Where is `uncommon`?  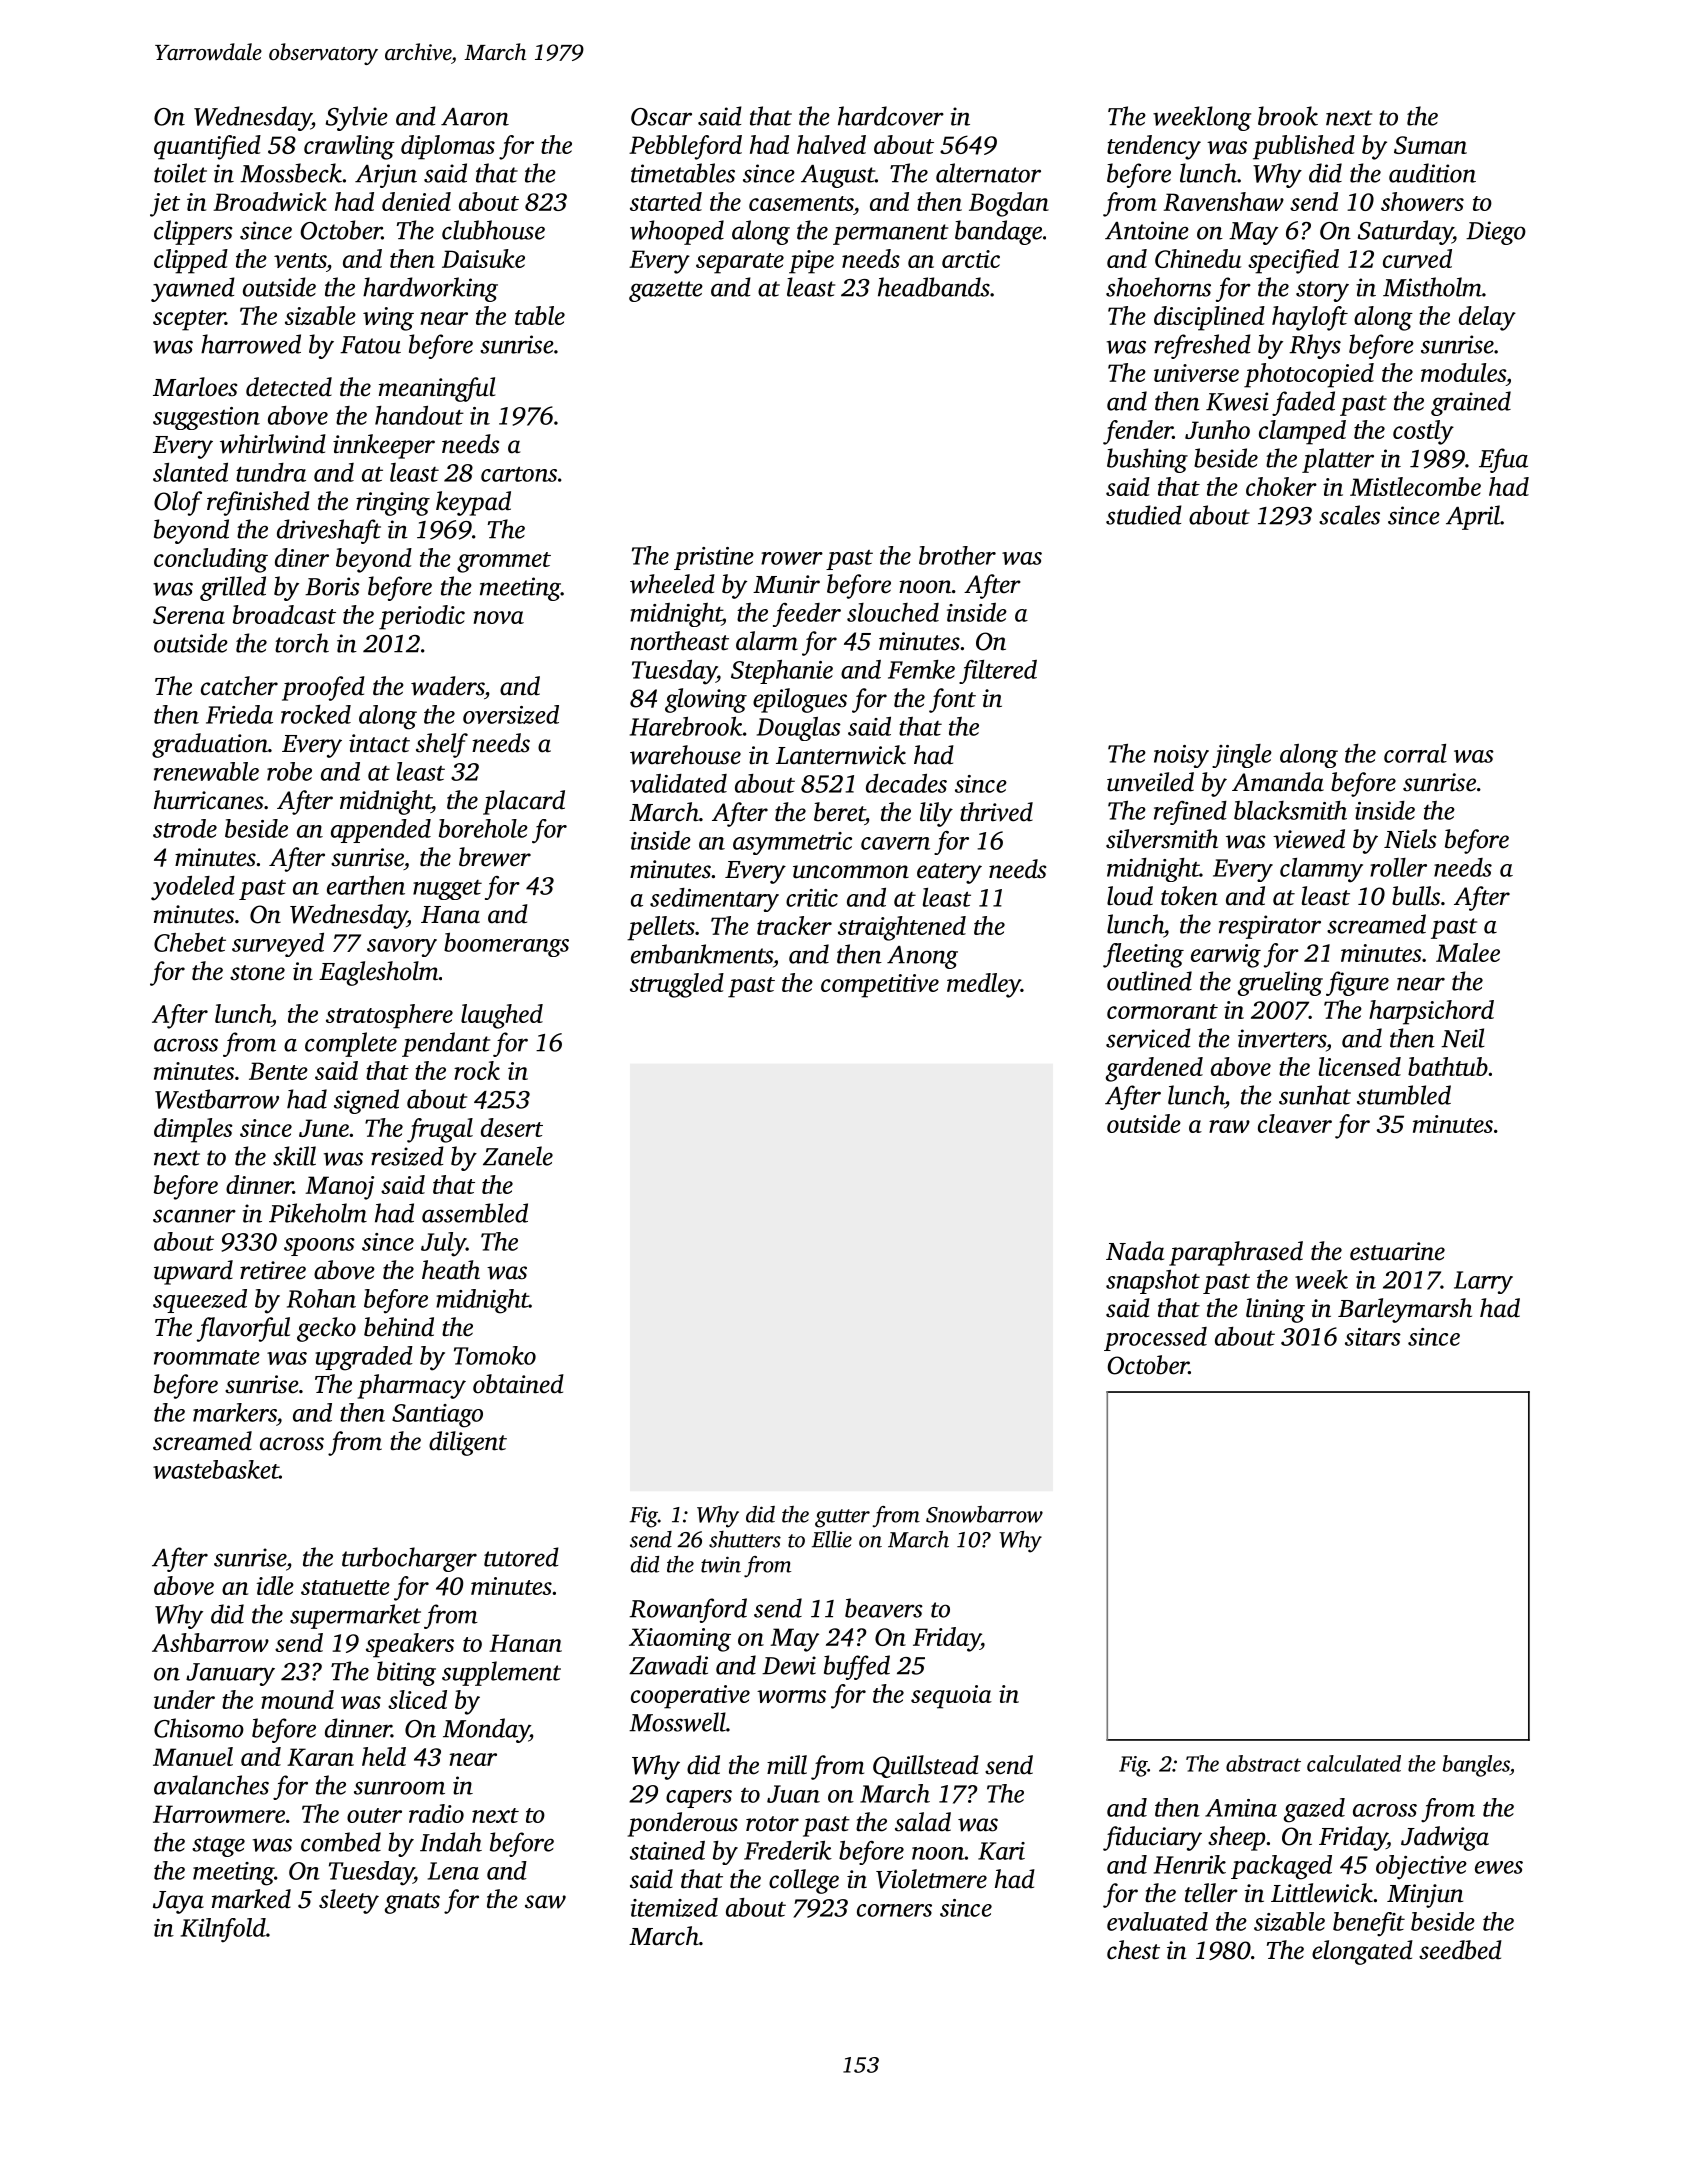 uncommon is located at coordinates (851, 872).
